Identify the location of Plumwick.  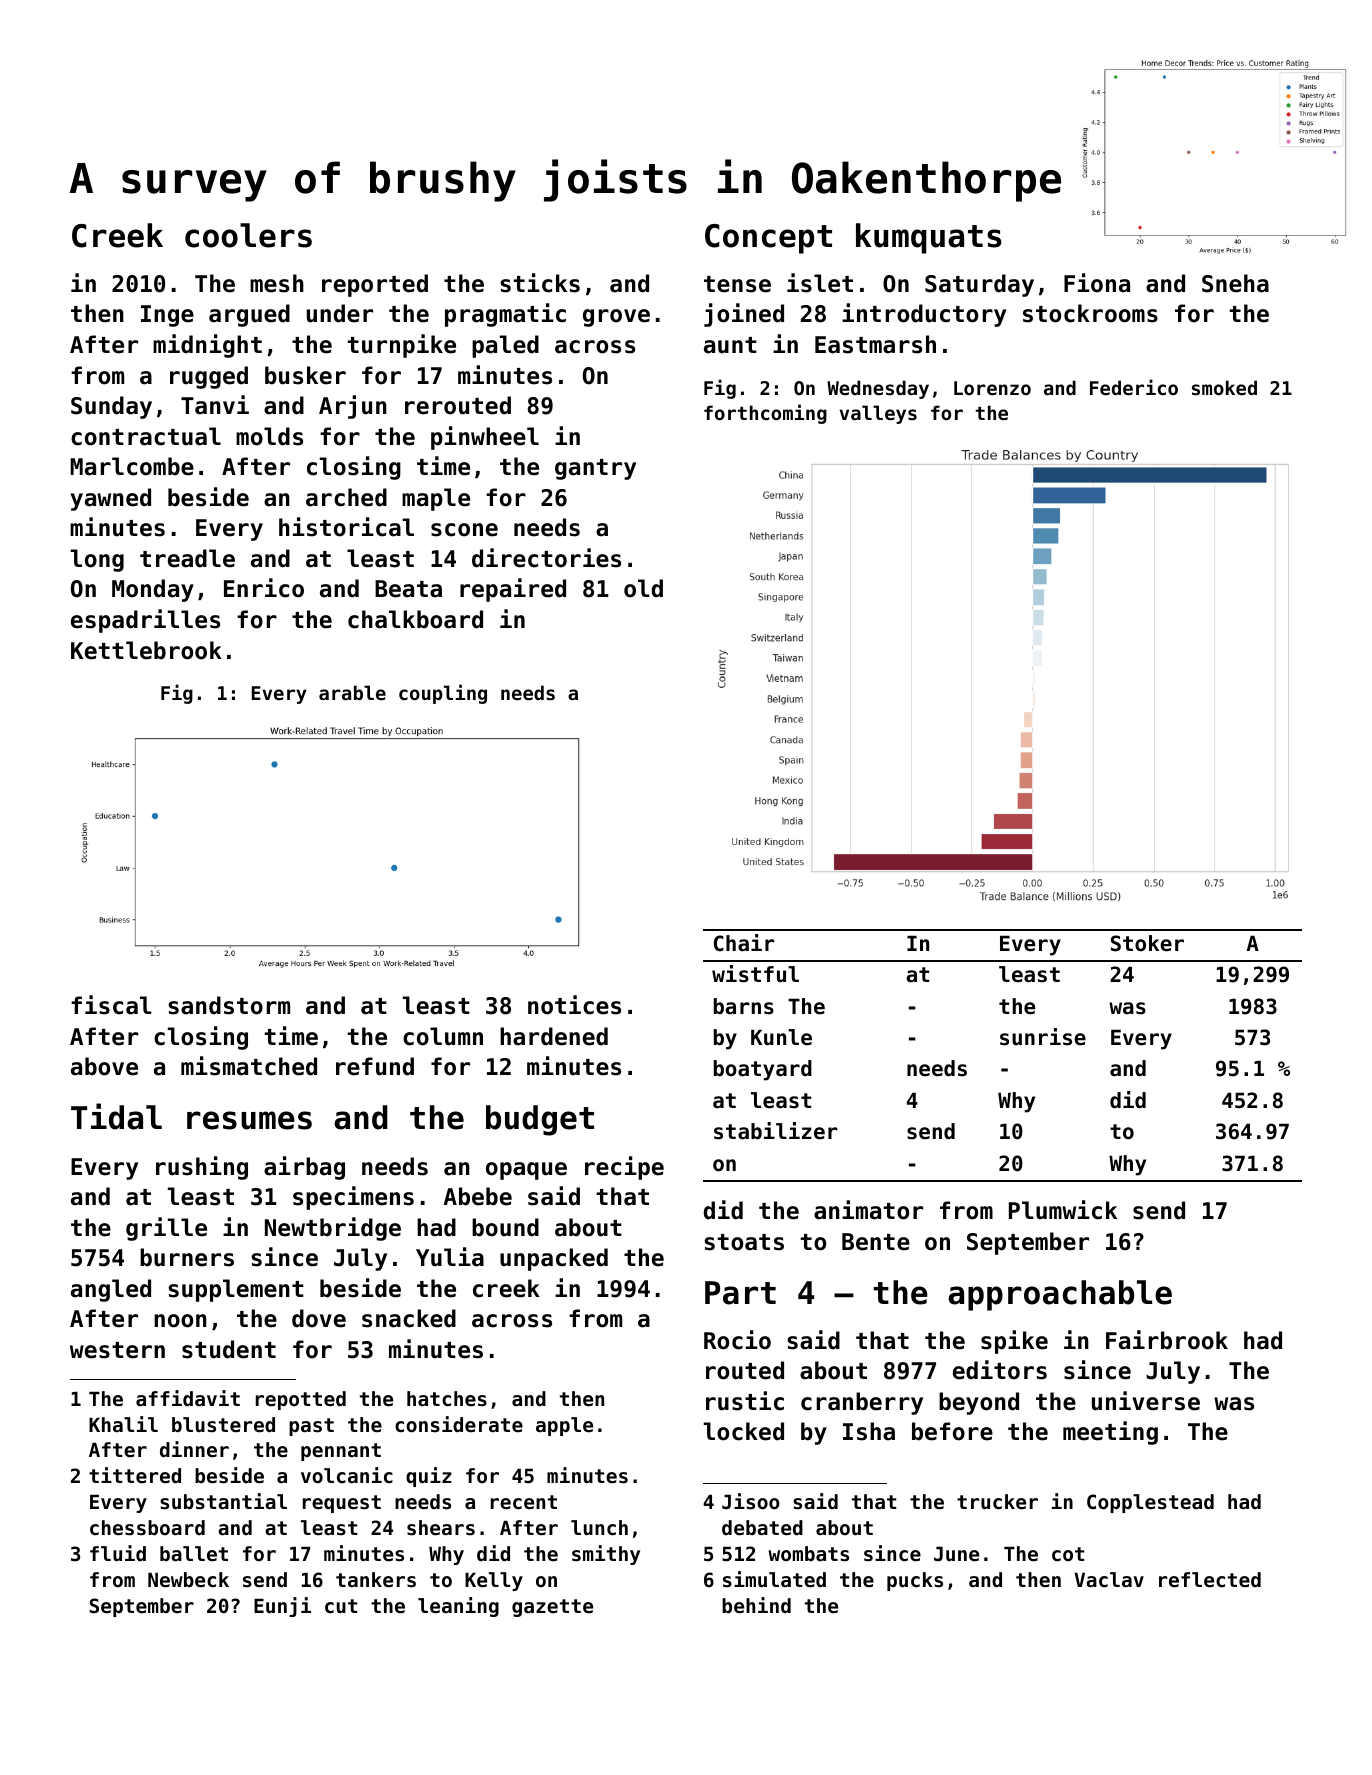
(1063, 1210).
